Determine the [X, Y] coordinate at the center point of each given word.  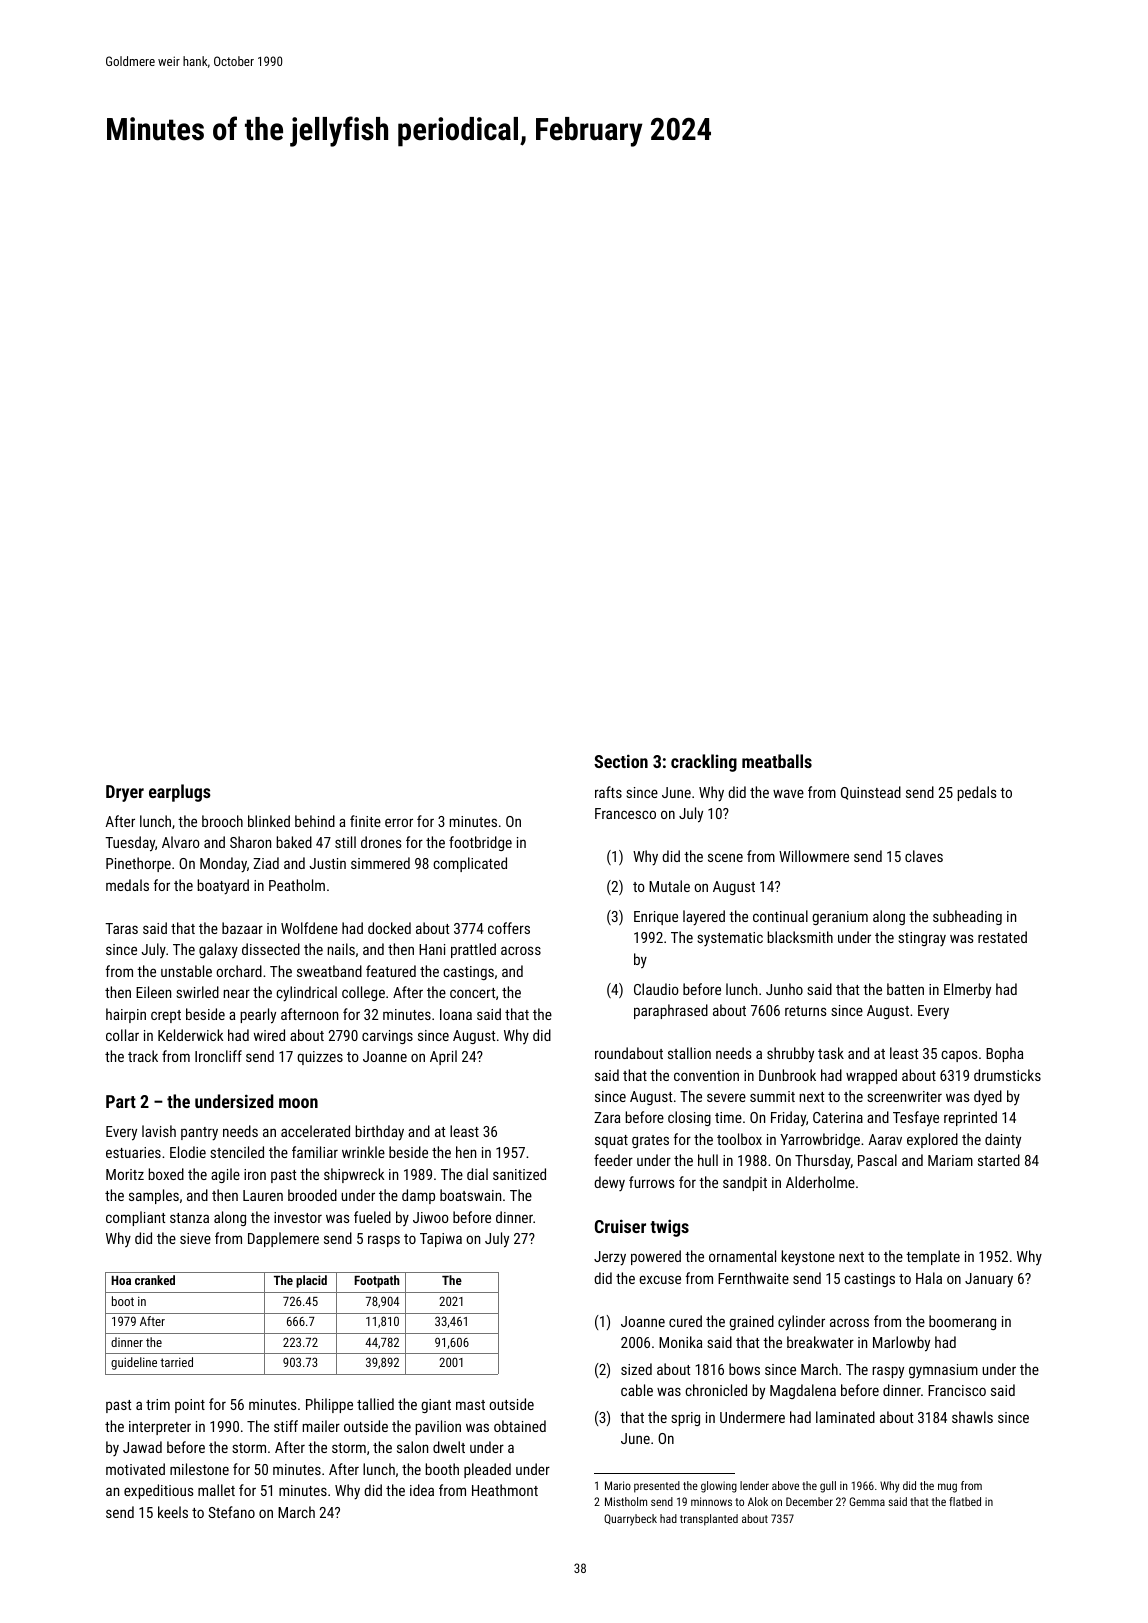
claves [924, 856]
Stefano [231, 1512]
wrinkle [363, 1152]
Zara [607, 1117]
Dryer [125, 793]
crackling [704, 763]
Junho [784, 989]
